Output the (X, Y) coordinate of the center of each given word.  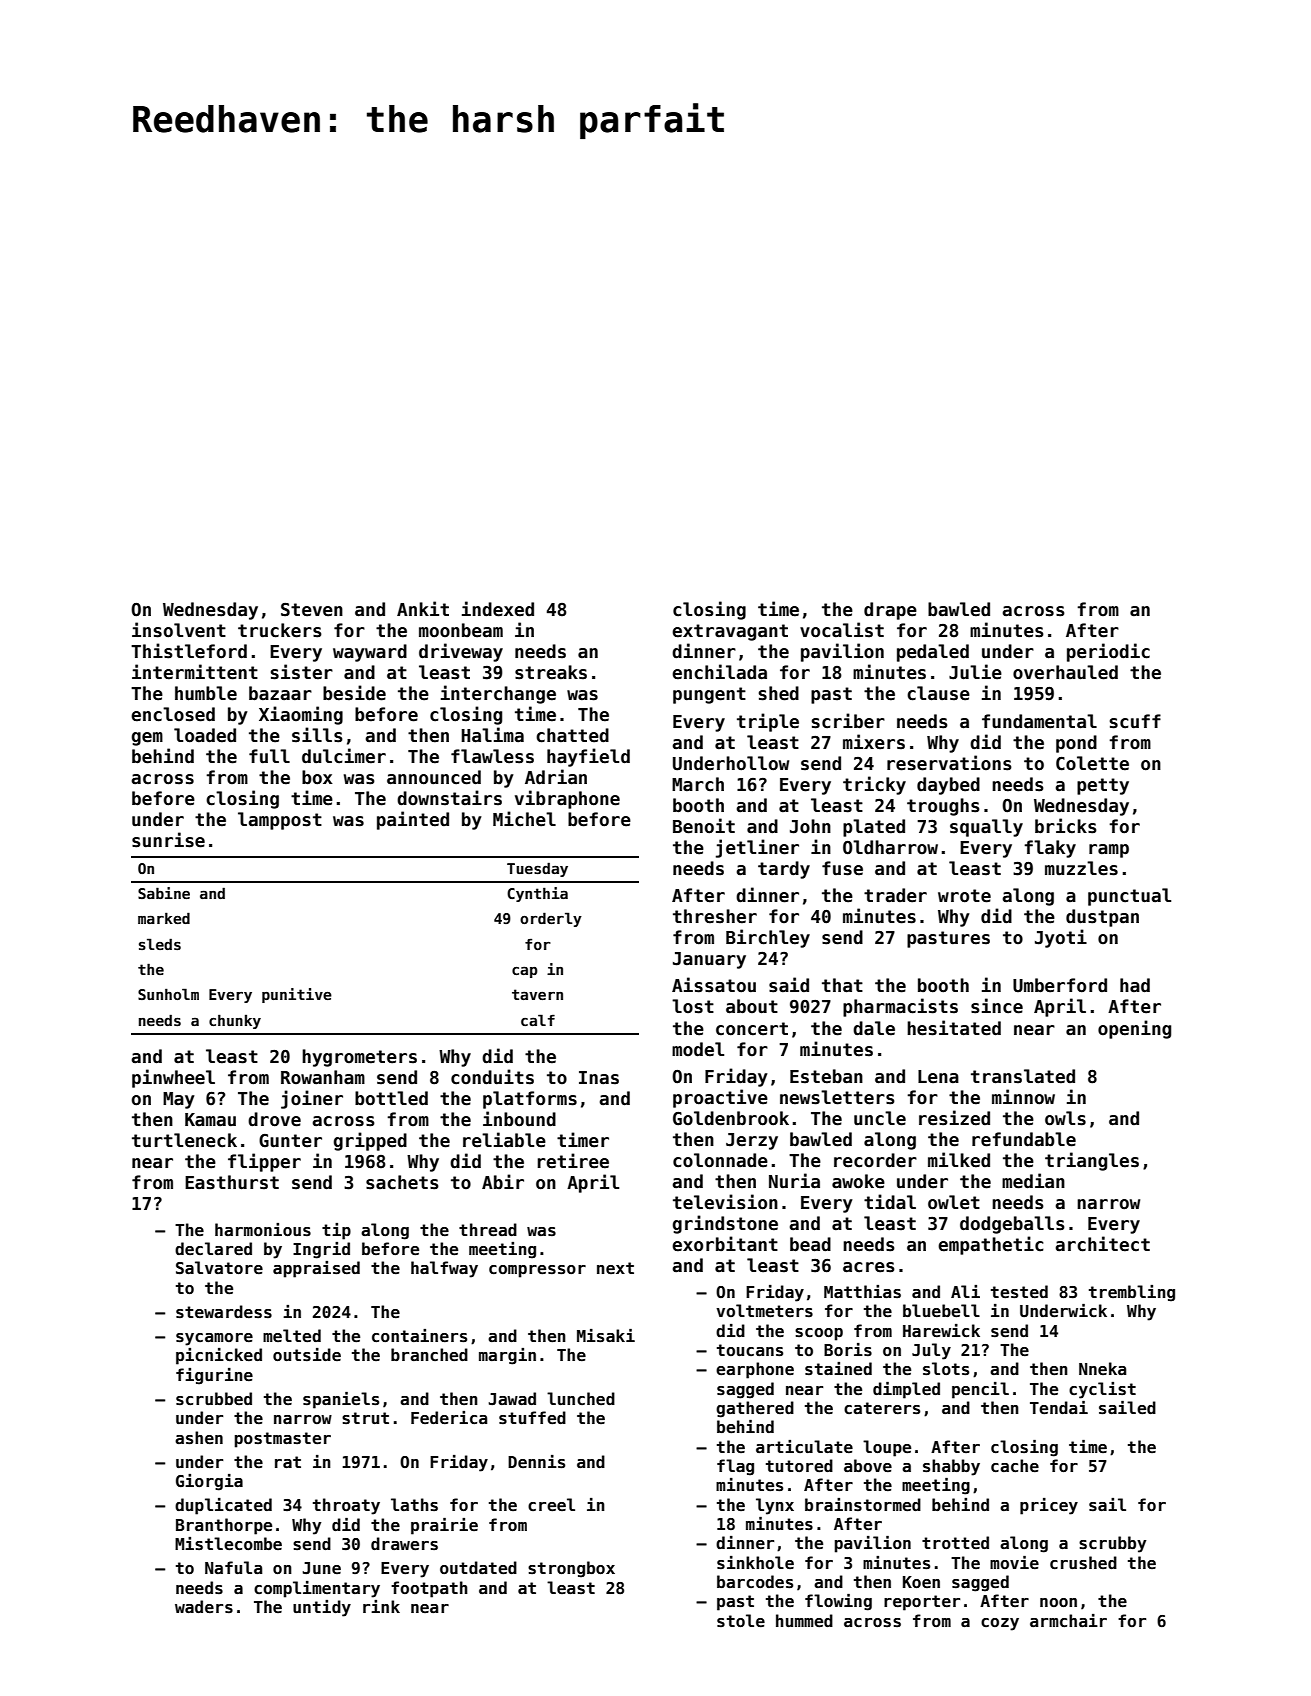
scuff (1135, 721)
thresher (715, 916)
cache (1015, 1466)
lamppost (280, 821)
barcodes (755, 1582)
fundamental (1039, 721)
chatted (572, 735)
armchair (1068, 1621)
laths (414, 1505)
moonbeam (461, 630)
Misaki (606, 1336)
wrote (964, 896)
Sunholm (168, 994)
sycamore (214, 1339)
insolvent (179, 630)
